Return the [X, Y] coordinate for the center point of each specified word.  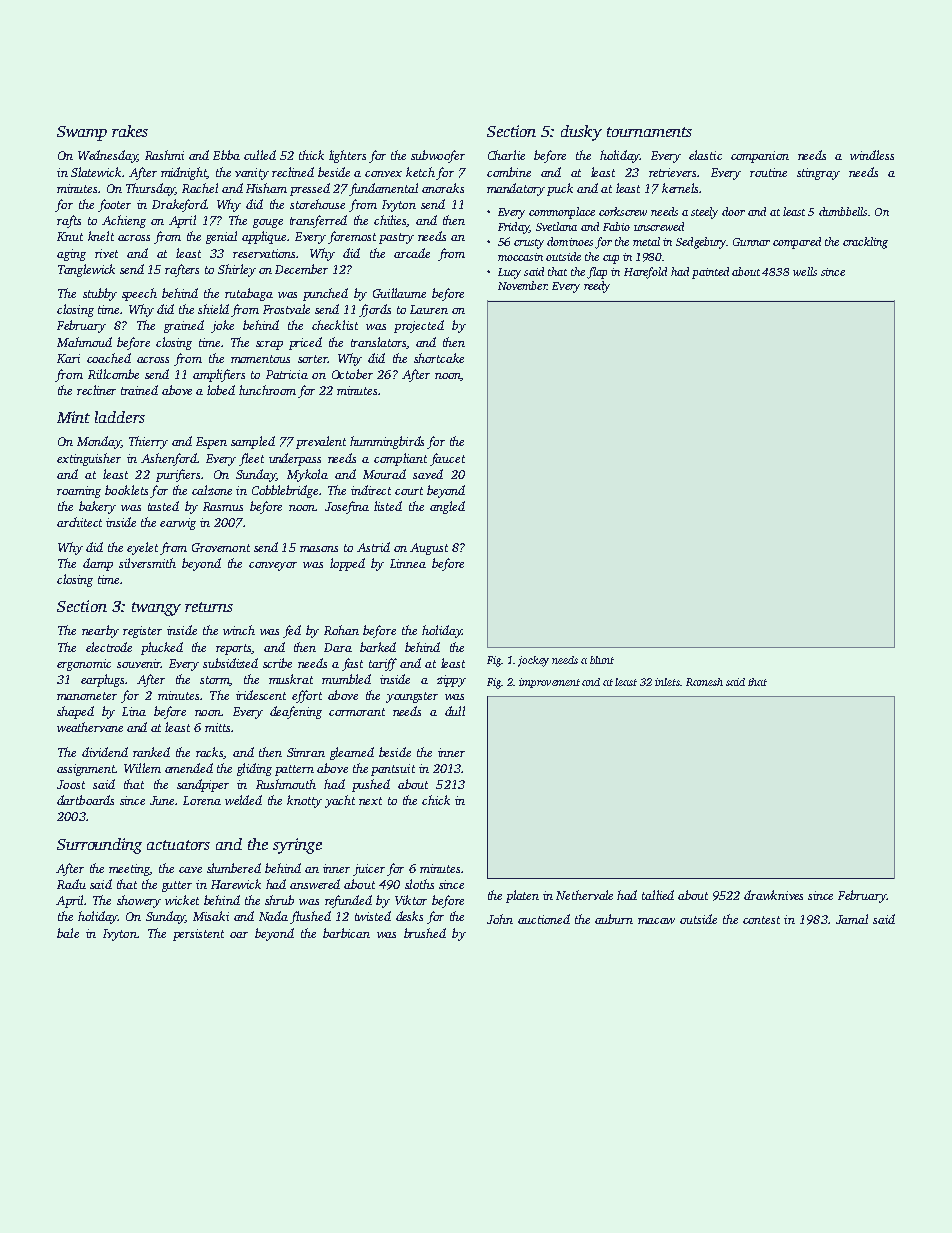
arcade [412, 253]
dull [455, 711]
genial [221, 237]
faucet [447, 459]
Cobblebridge [285, 491]
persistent [198, 935]
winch [239, 630]
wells [805, 271]
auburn [614, 919]
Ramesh [704, 682]
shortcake [439, 358]
